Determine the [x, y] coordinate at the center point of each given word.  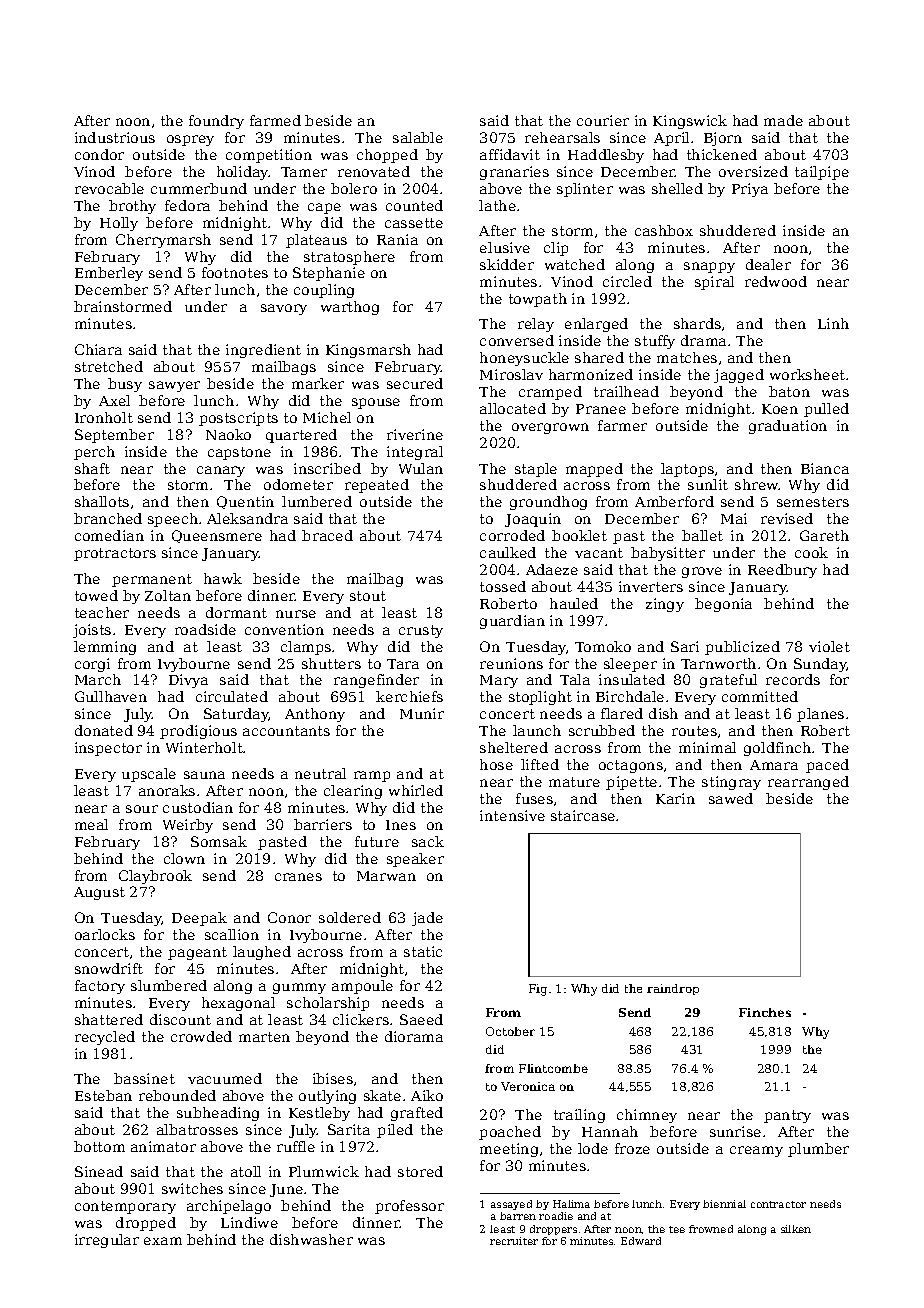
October [510, 1031]
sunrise [735, 1131]
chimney [647, 1116]
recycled [105, 1038]
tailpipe [822, 173]
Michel [327, 417]
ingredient [263, 351]
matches [687, 357]
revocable [109, 188]
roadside [205, 629]
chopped [387, 156]
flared [622, 713]
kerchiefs [409, 696]
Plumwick [324, 1171]
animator [163, 1146]
